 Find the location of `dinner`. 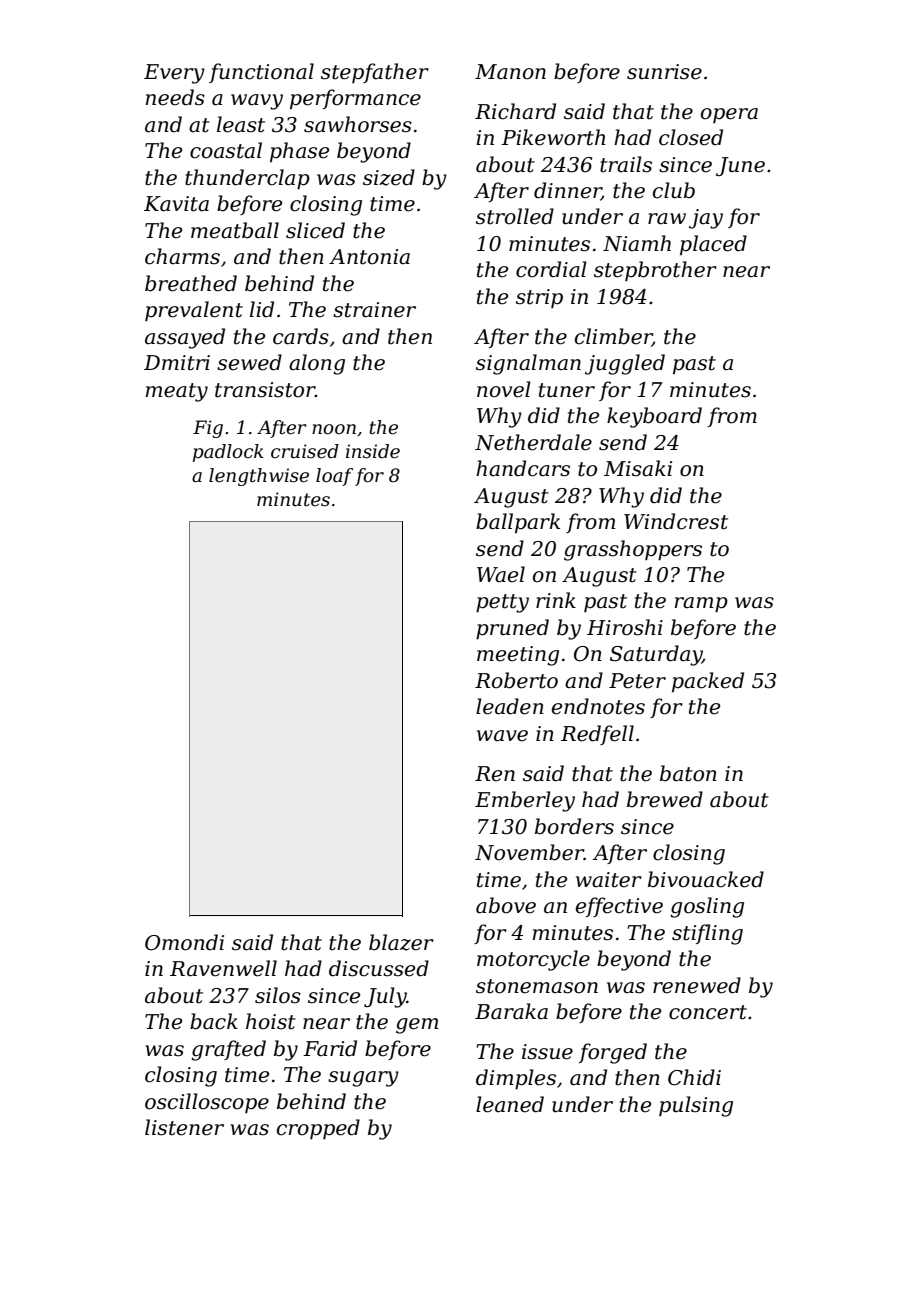

dinner is located at coordinates (567, 191).
